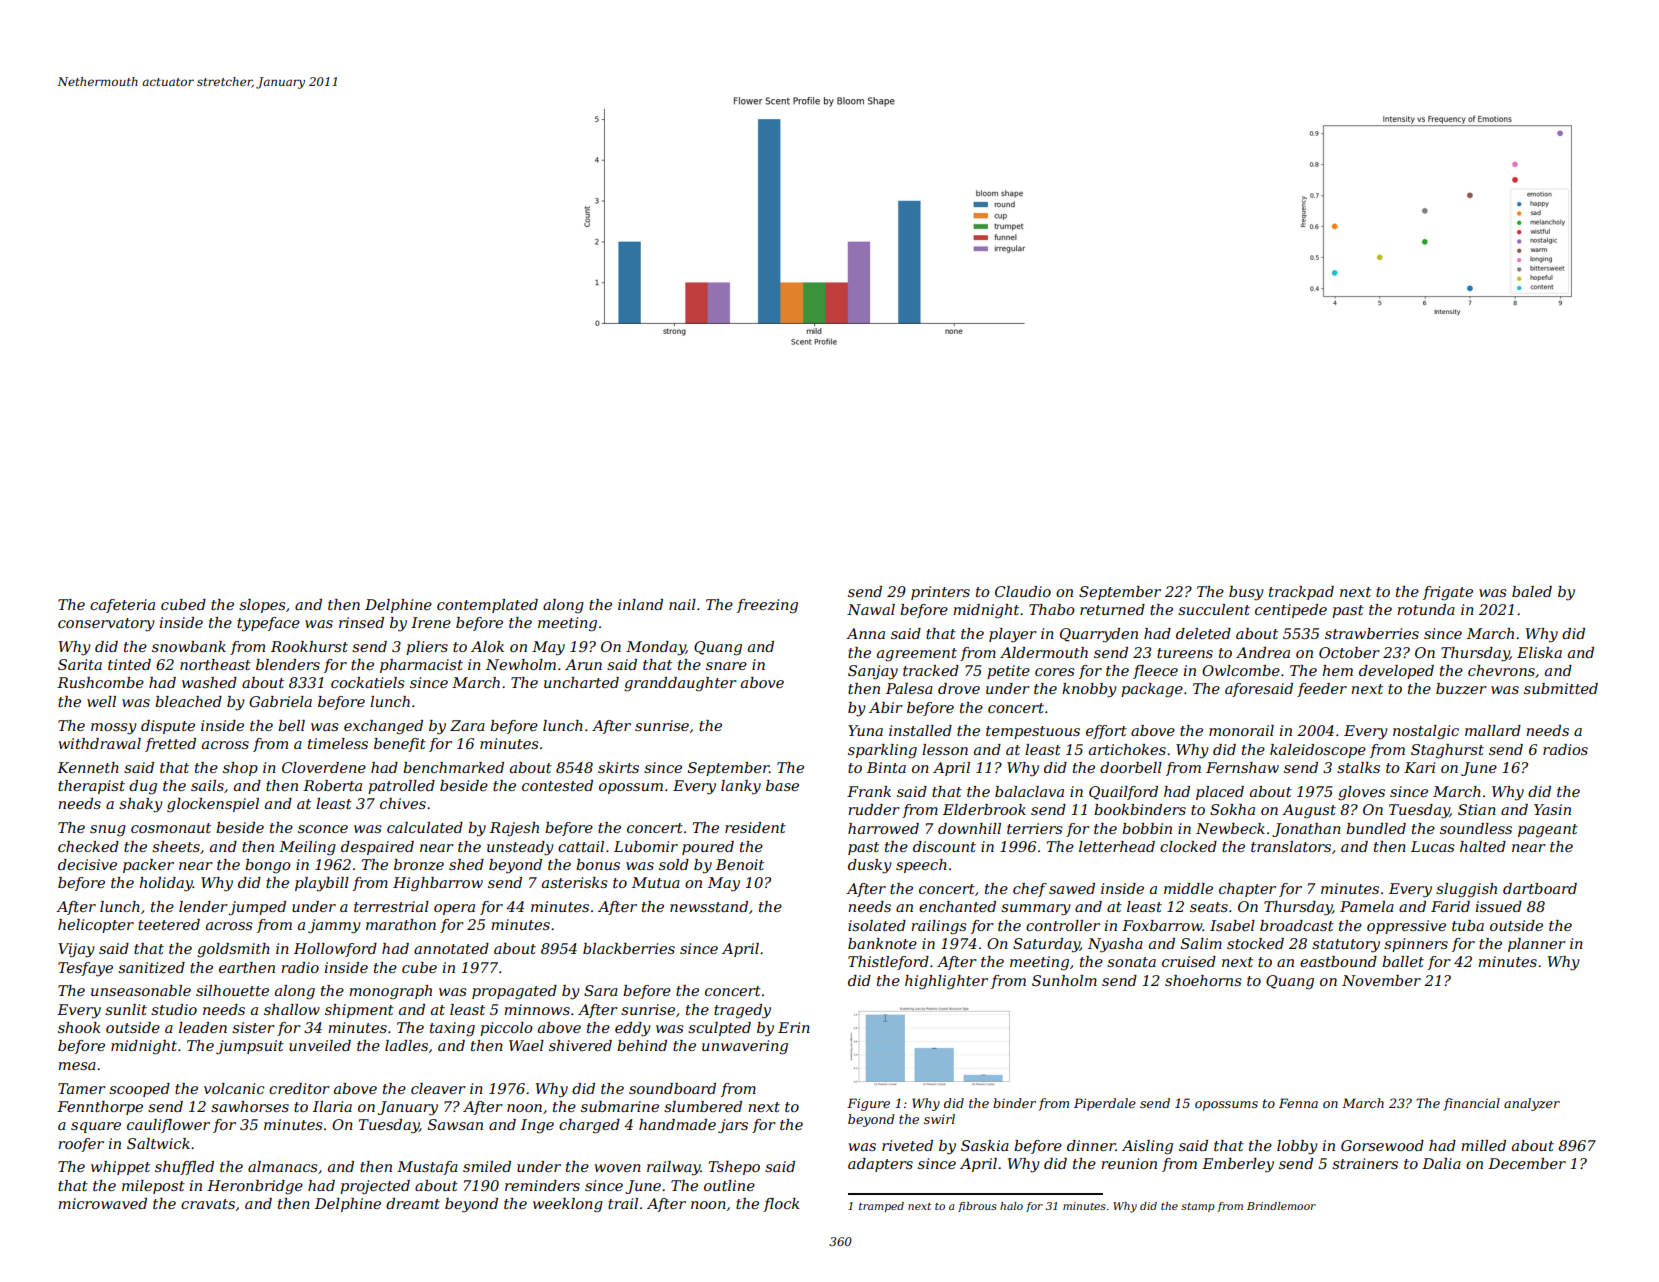  I want to click on Eliska, so click(1539, 652).
